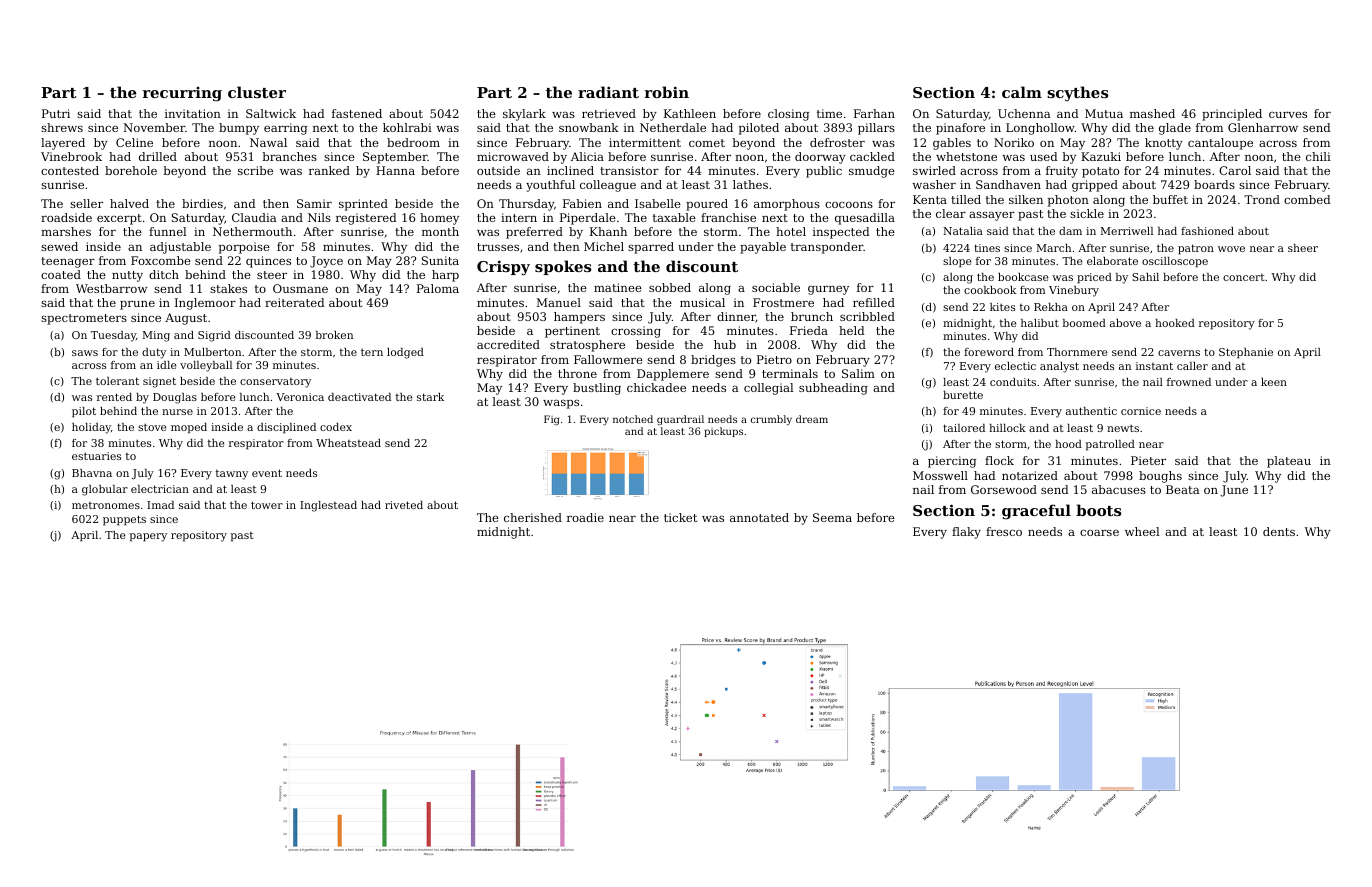 The image size is (1372, 887). What do you see at coordinates (129, 203) in the screenshot?
I see `halved` at bounding box center [129, 203].
